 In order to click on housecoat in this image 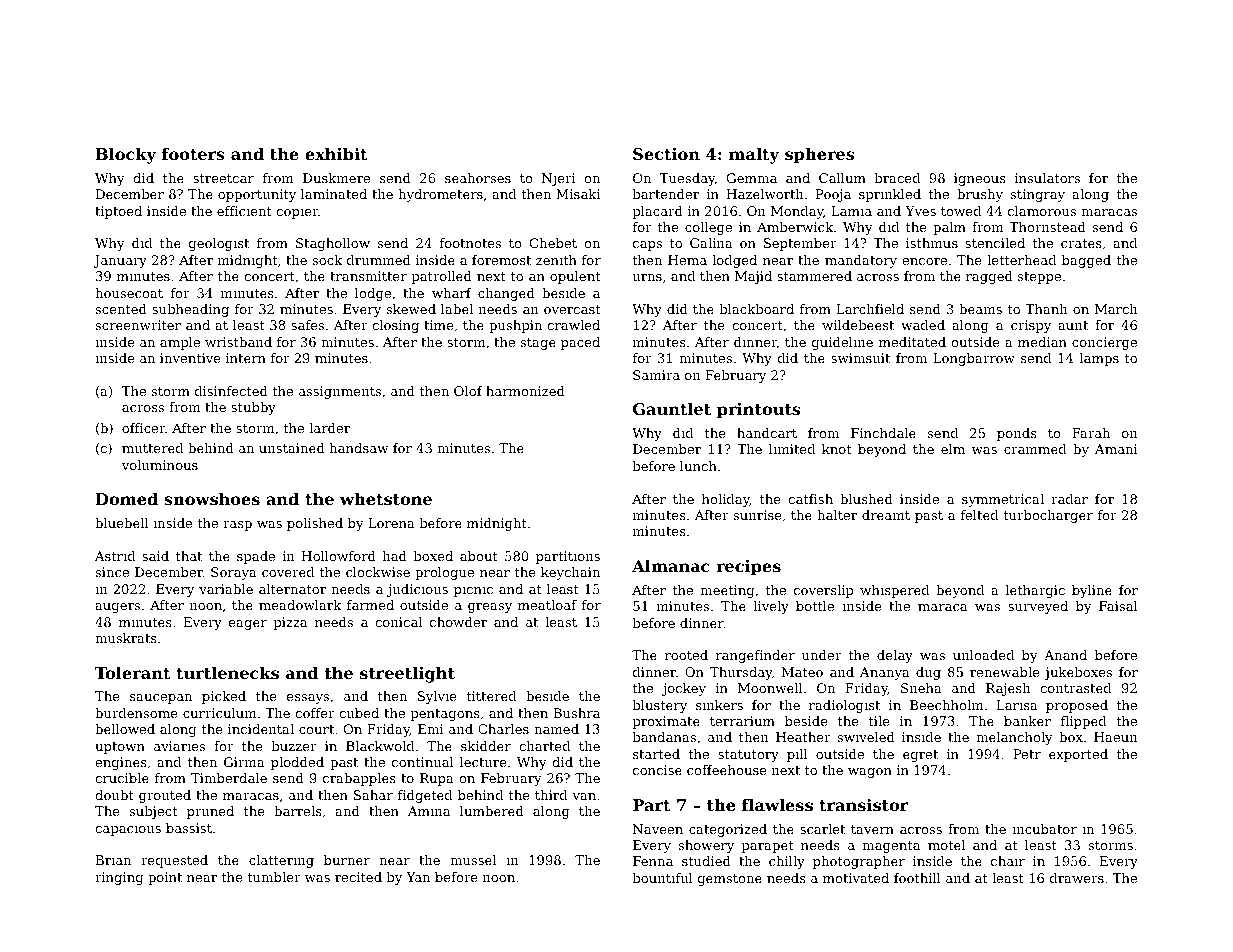, I will do `click(129, 293)`.
